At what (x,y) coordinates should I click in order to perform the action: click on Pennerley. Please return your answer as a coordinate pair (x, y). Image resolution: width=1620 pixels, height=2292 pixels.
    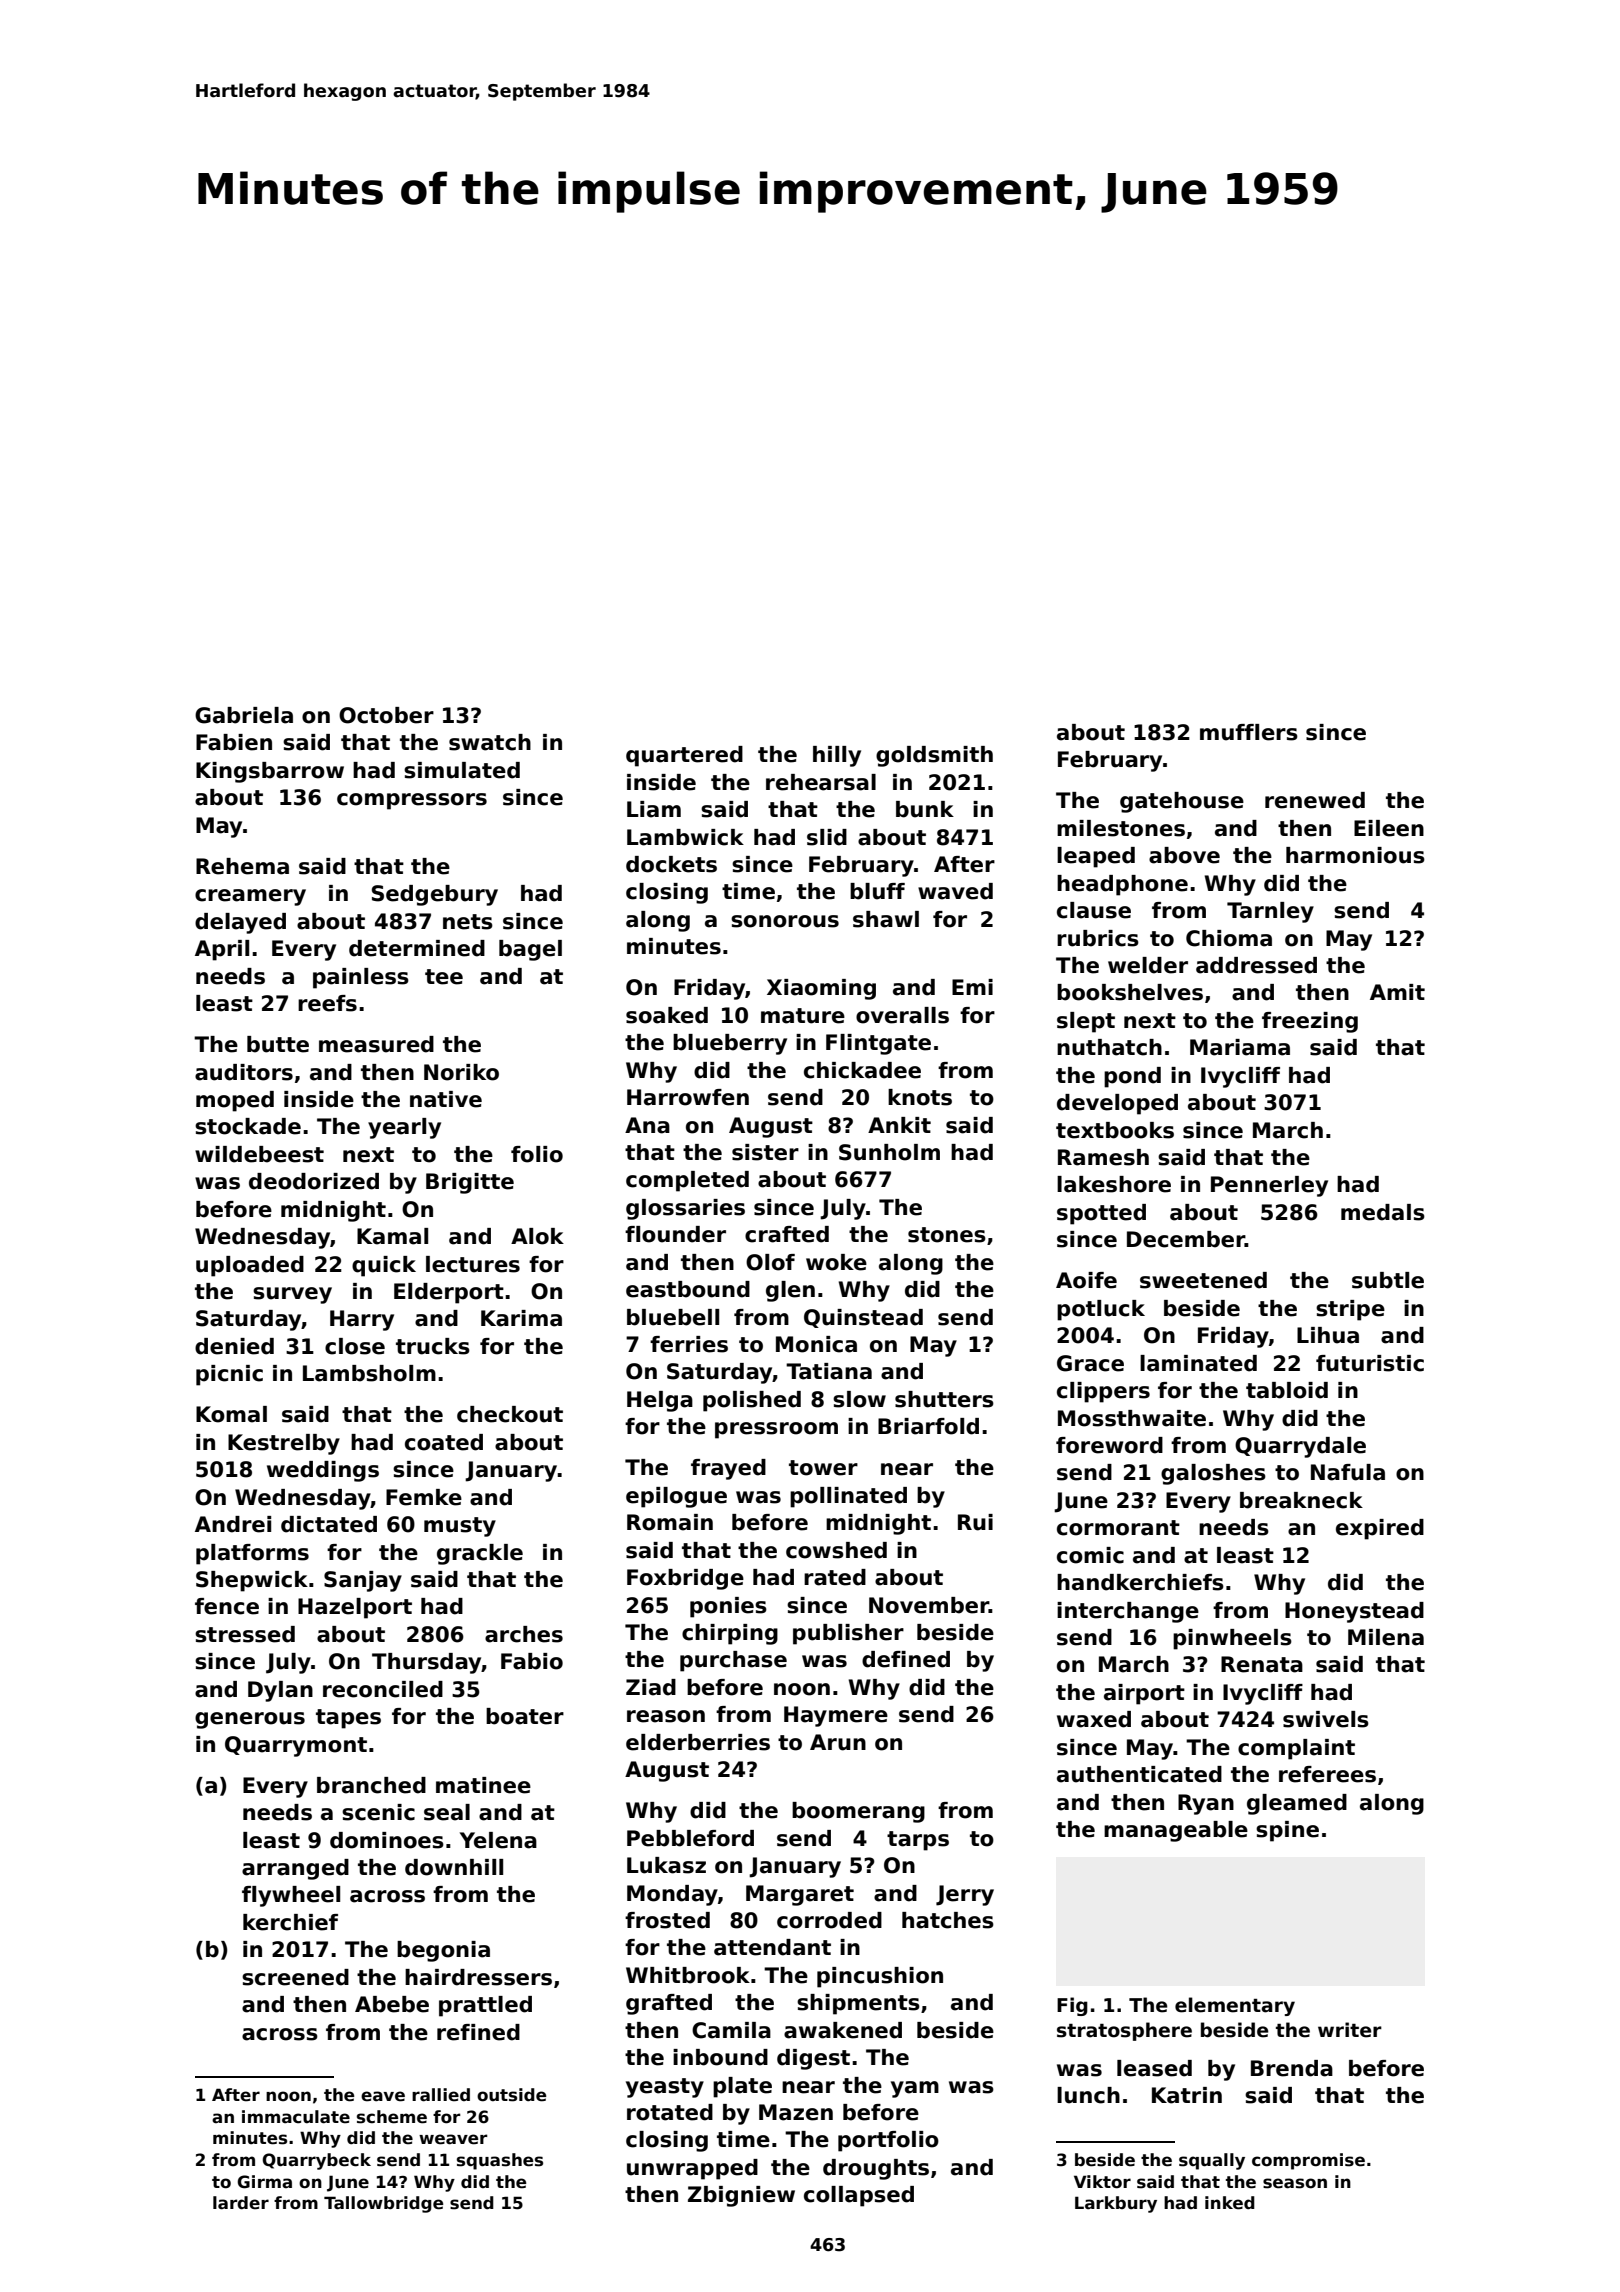
    Looking at the image, I should click on (1269, 1186).
